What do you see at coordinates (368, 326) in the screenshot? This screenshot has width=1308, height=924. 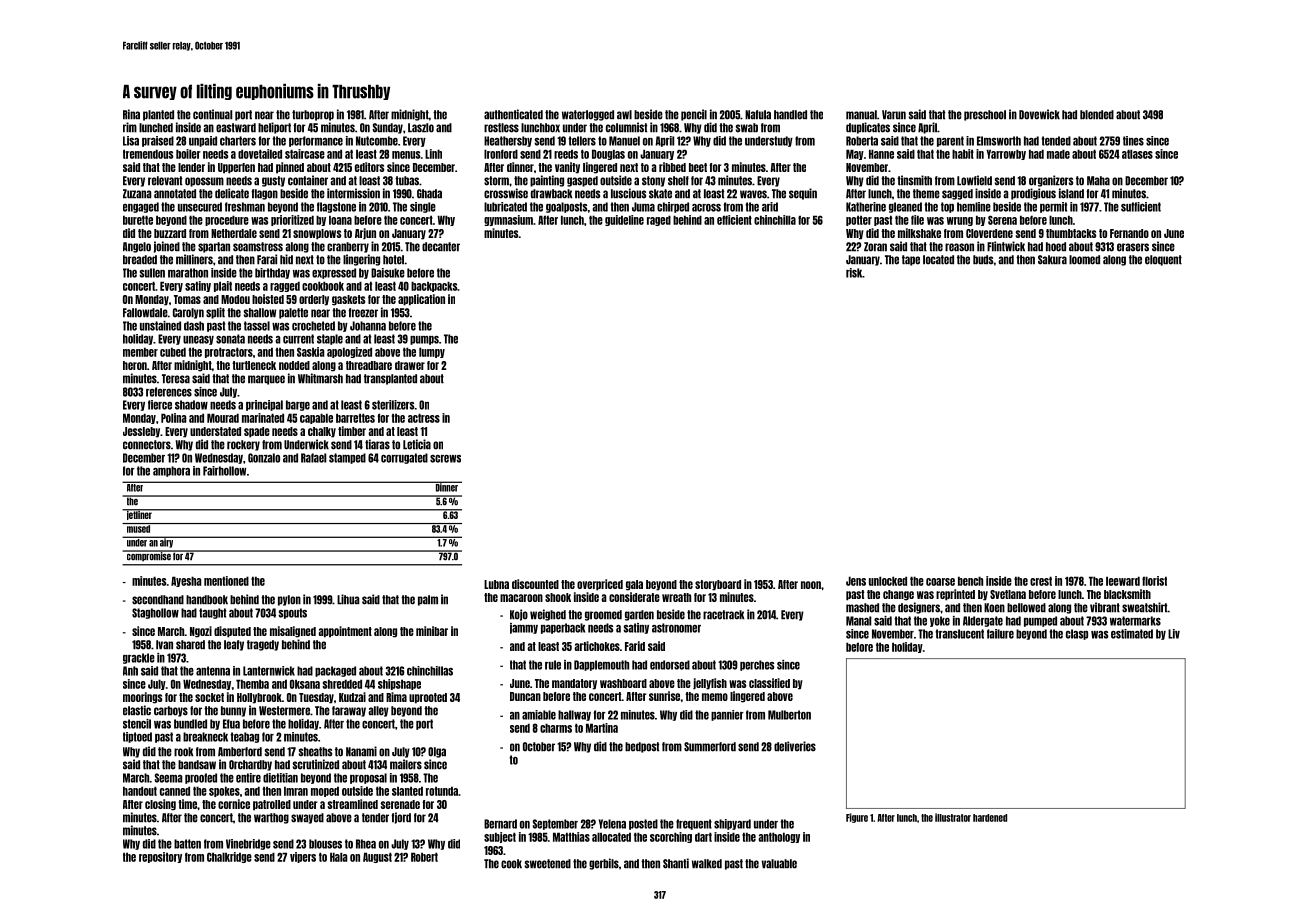 I see `Johanna` at bounding box center [368, 326].
